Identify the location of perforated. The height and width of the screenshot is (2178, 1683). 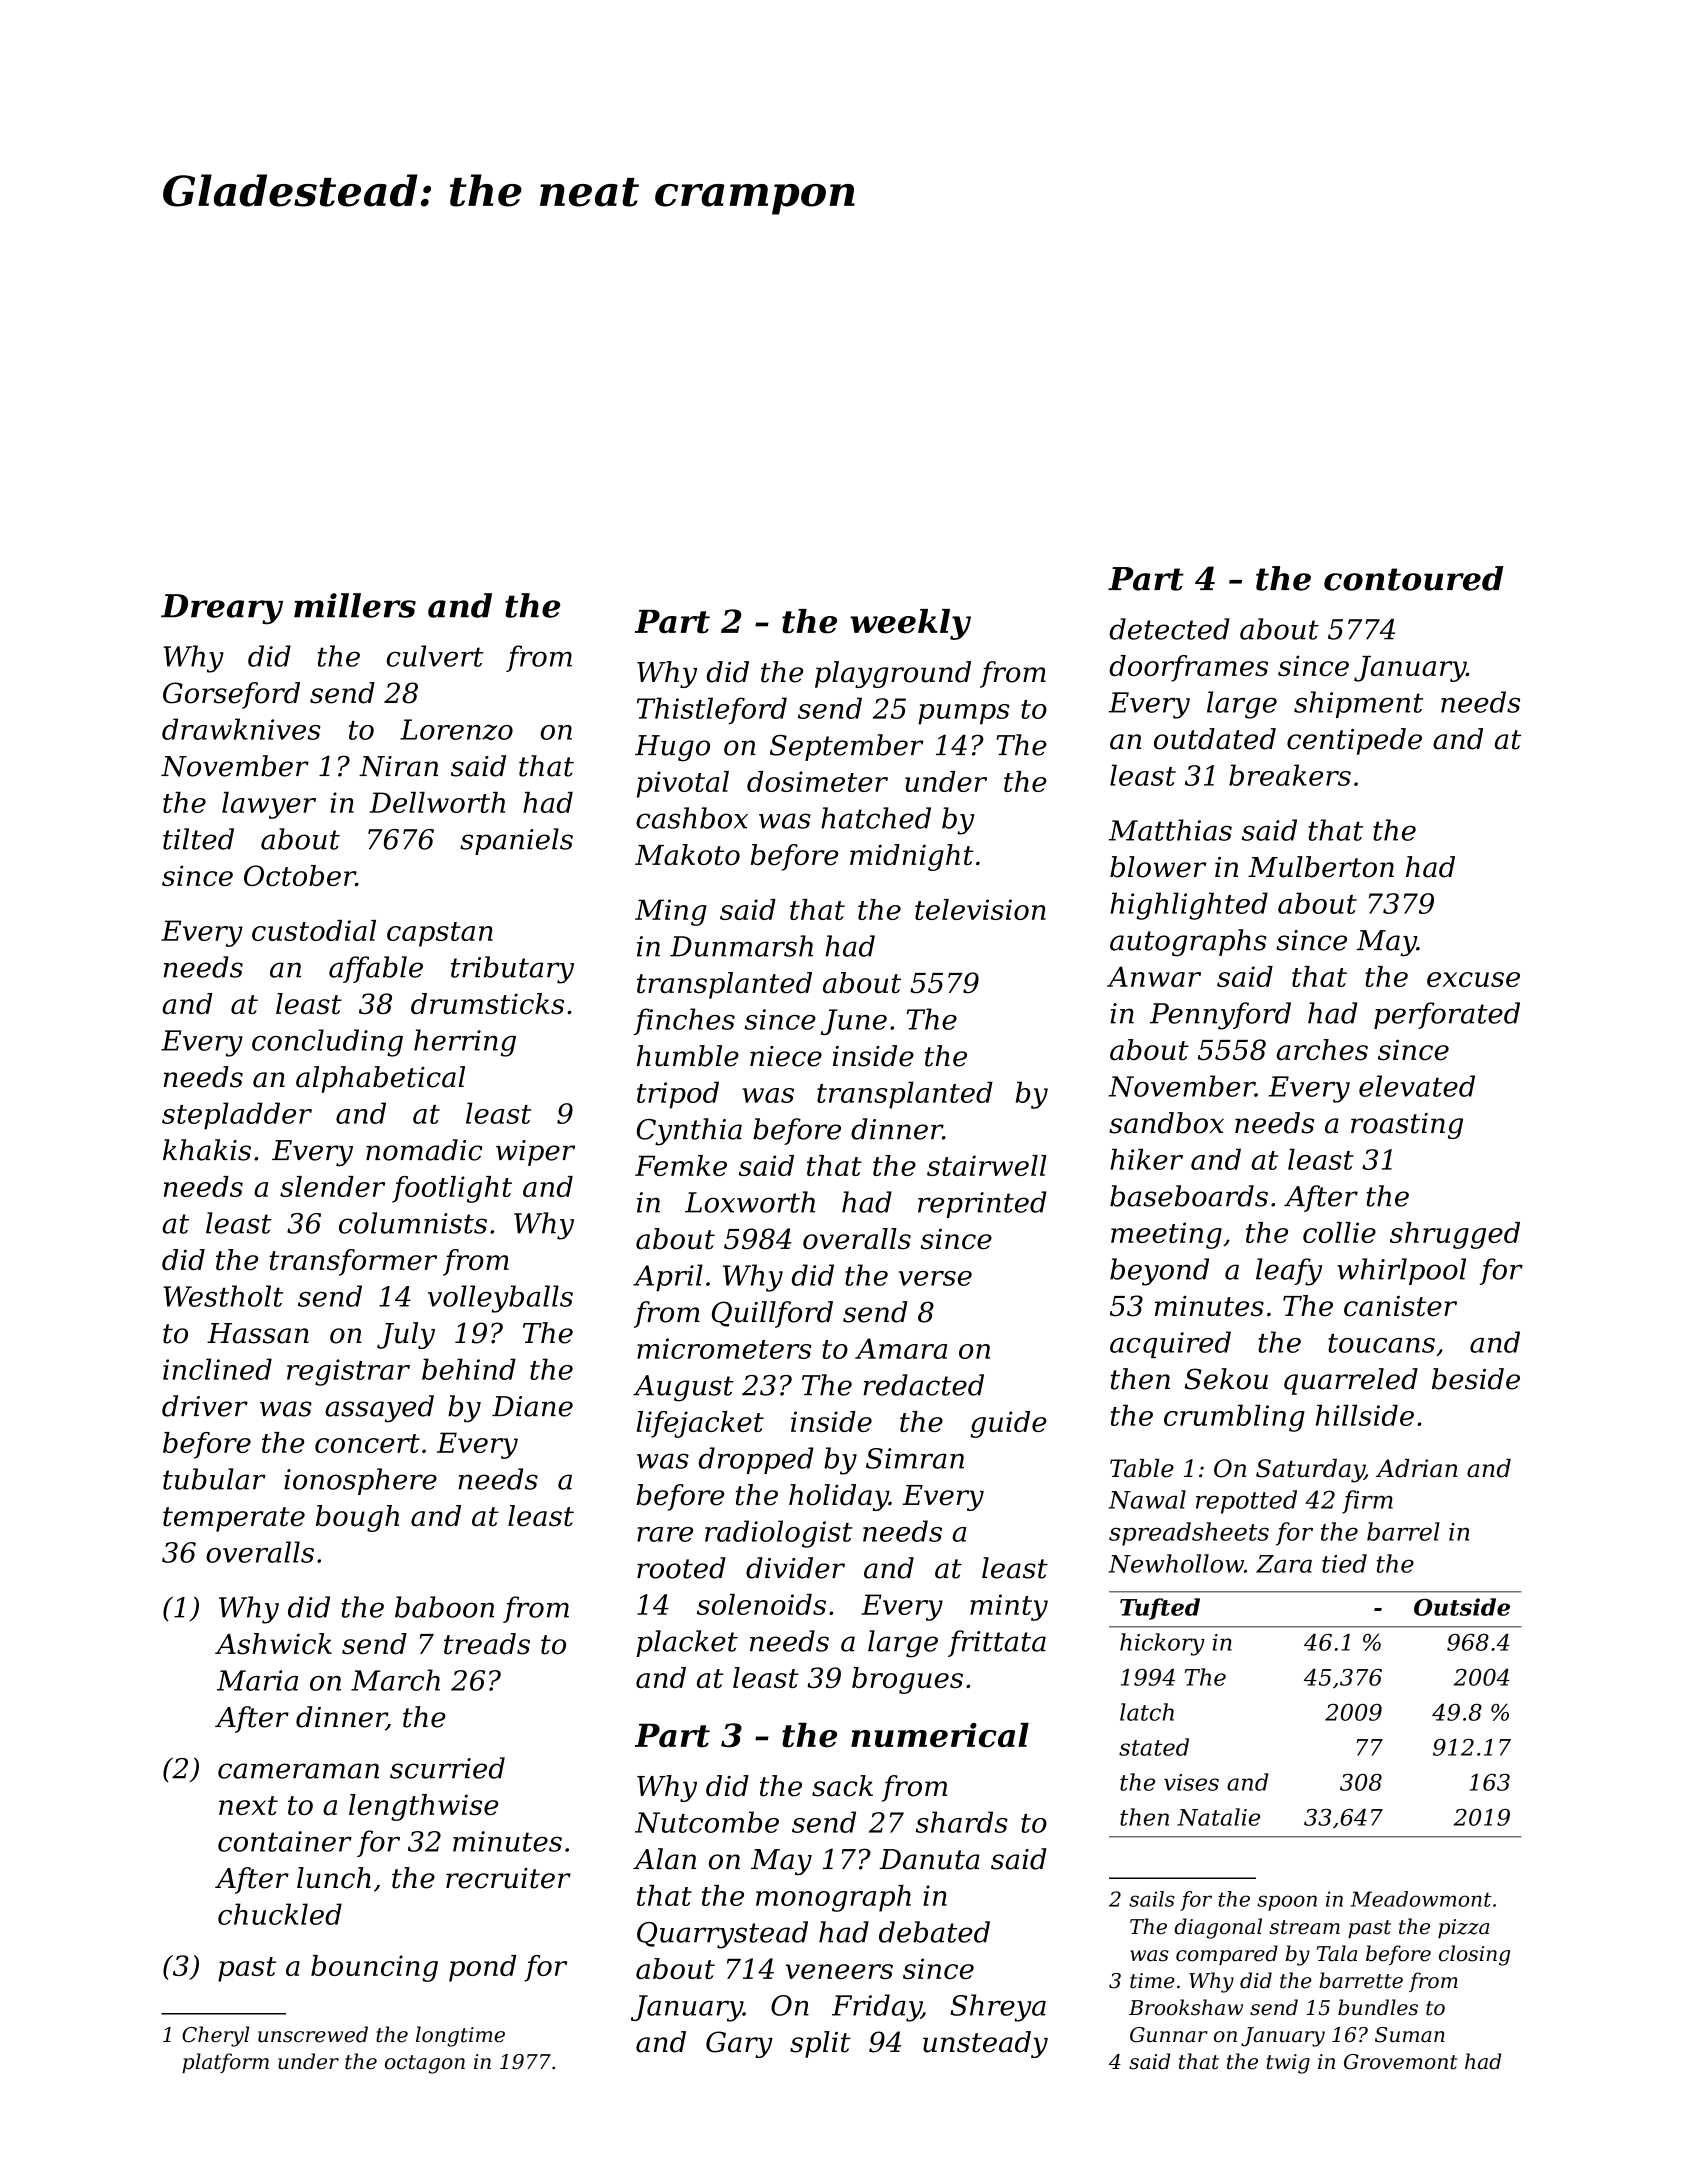
(1447, 1015).
